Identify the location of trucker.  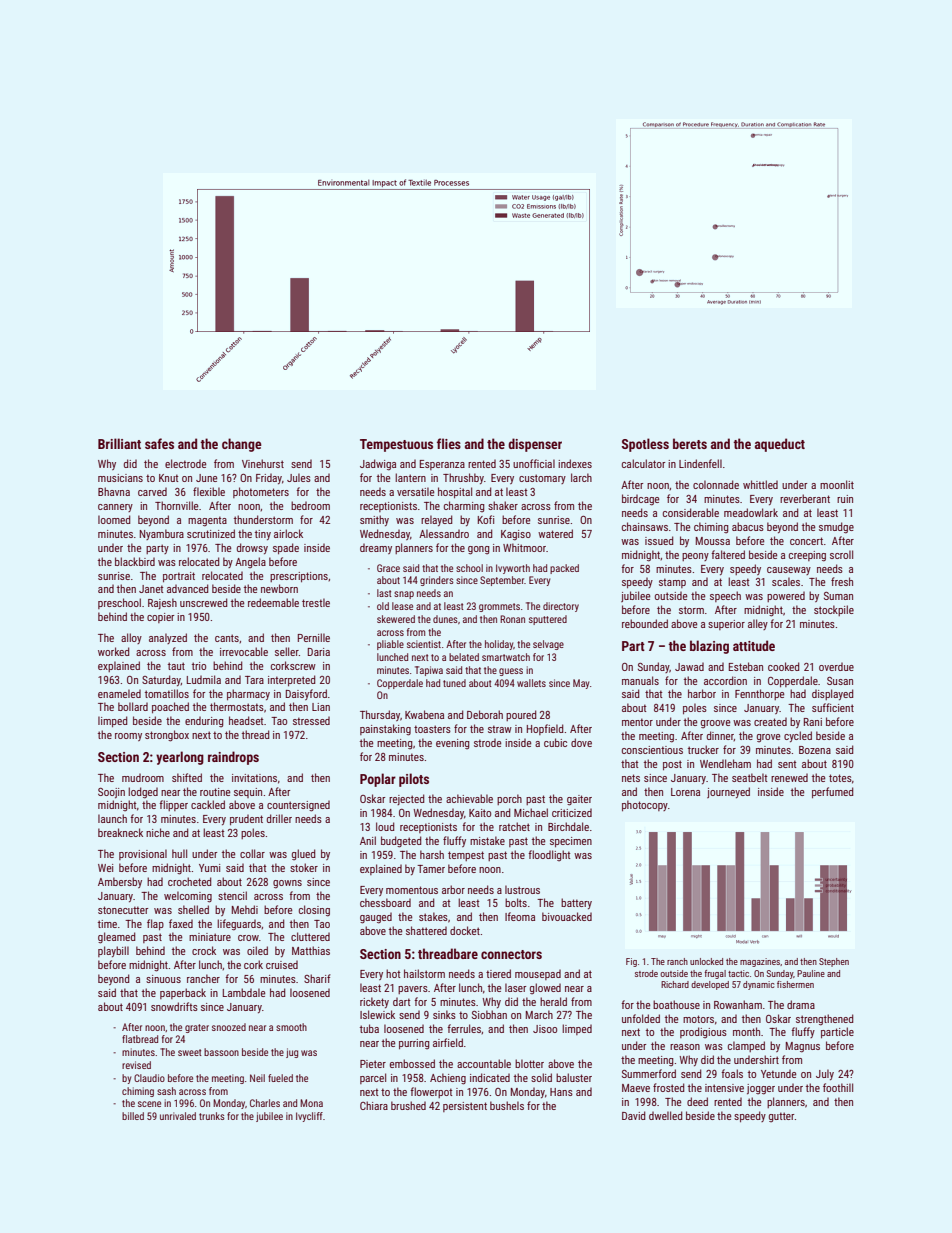
(703, 749).
